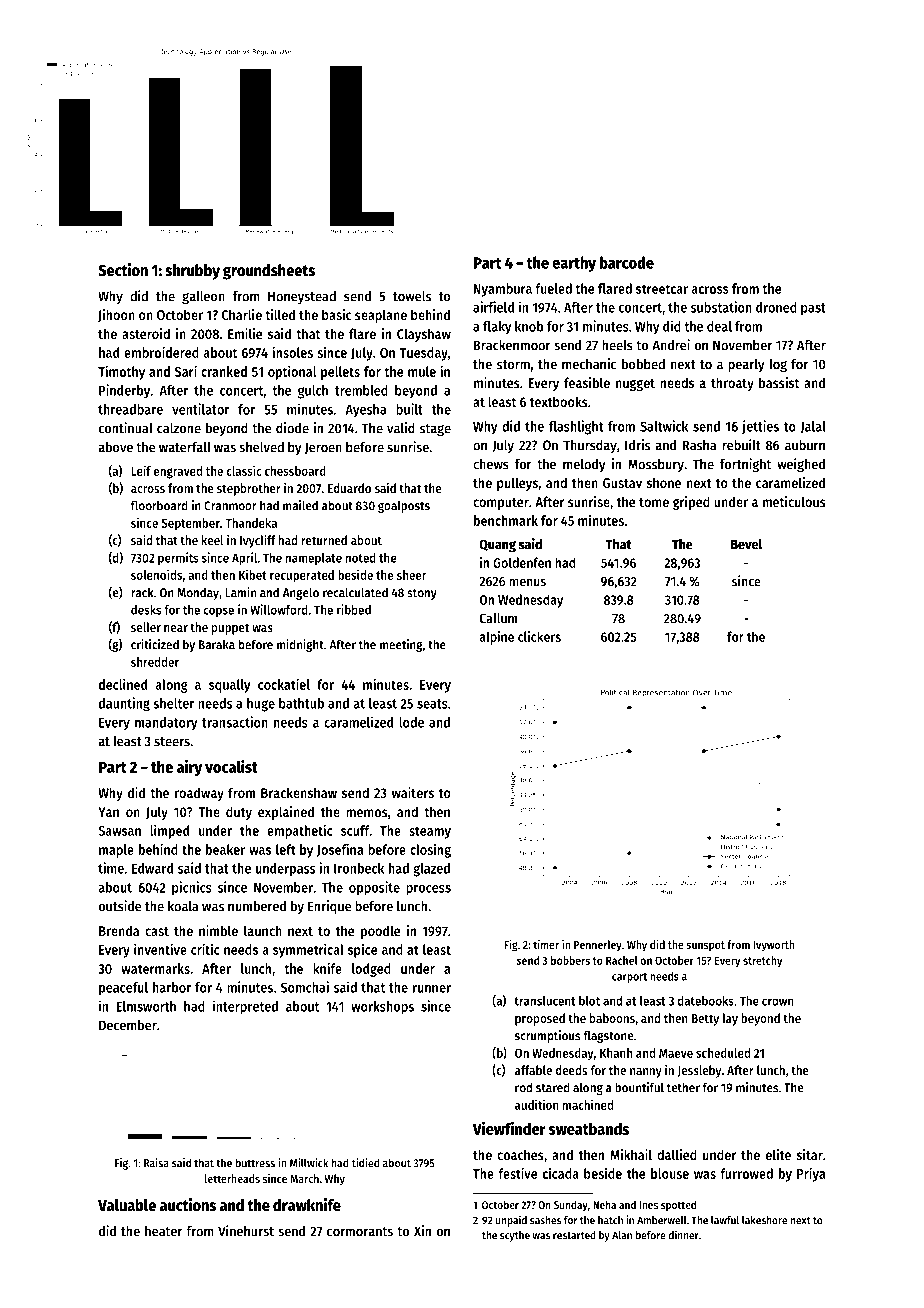 This image has width=924, height=1308. What do you see at coordinates (627, 262) in the image?
I see `barcode` at bounding box center [627, 262].
